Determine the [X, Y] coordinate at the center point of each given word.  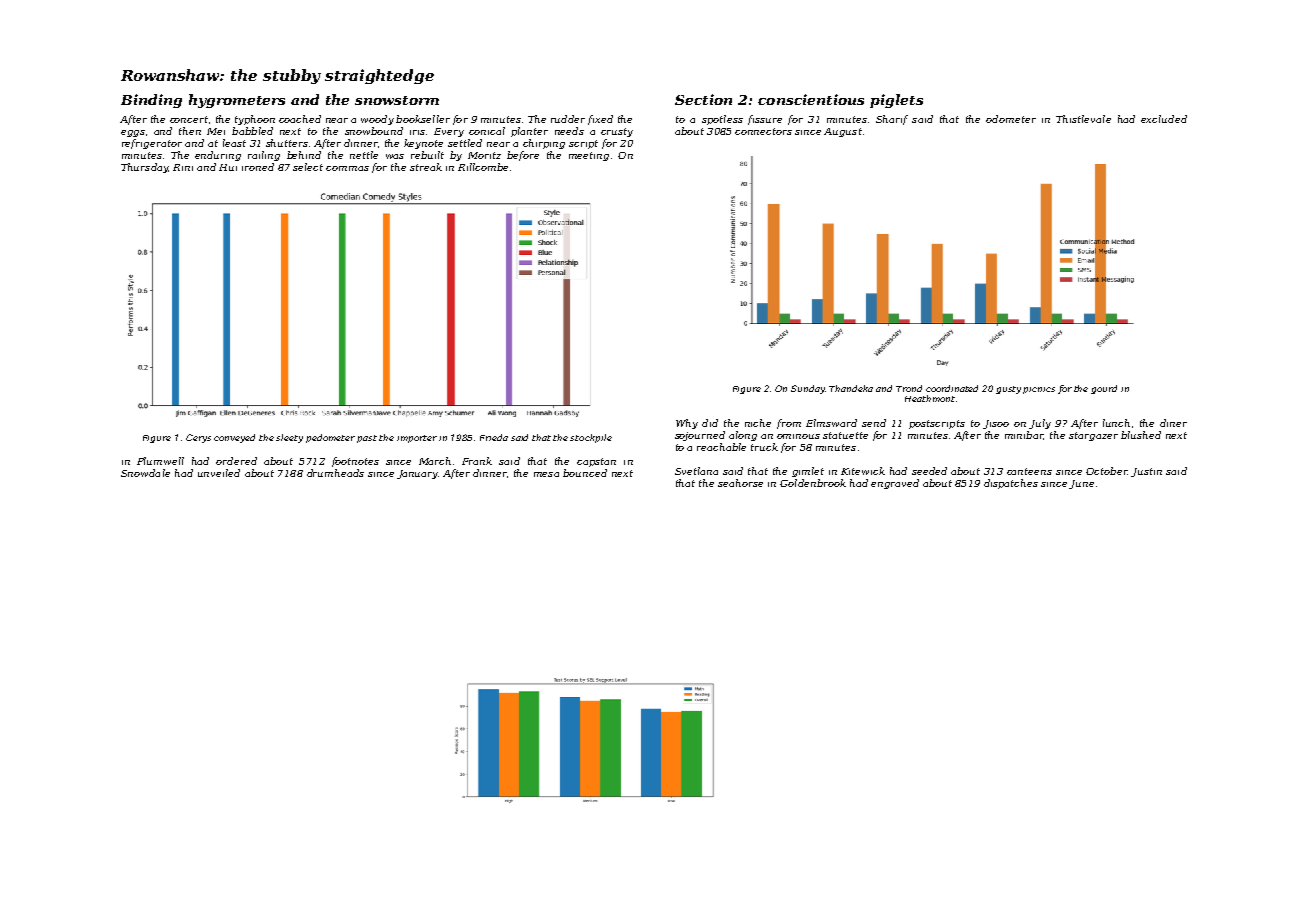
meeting [589, 156]
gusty [1008, 390]
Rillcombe [483, 167]
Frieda [494, 437]
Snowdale [145, 473]
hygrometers [237, 101]
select [308, 167]
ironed [258, 167]
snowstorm [397, 100]
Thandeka [851, 388]
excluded [1164, 119]
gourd [1104, 389]
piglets [896, 101]
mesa [546, 474]
